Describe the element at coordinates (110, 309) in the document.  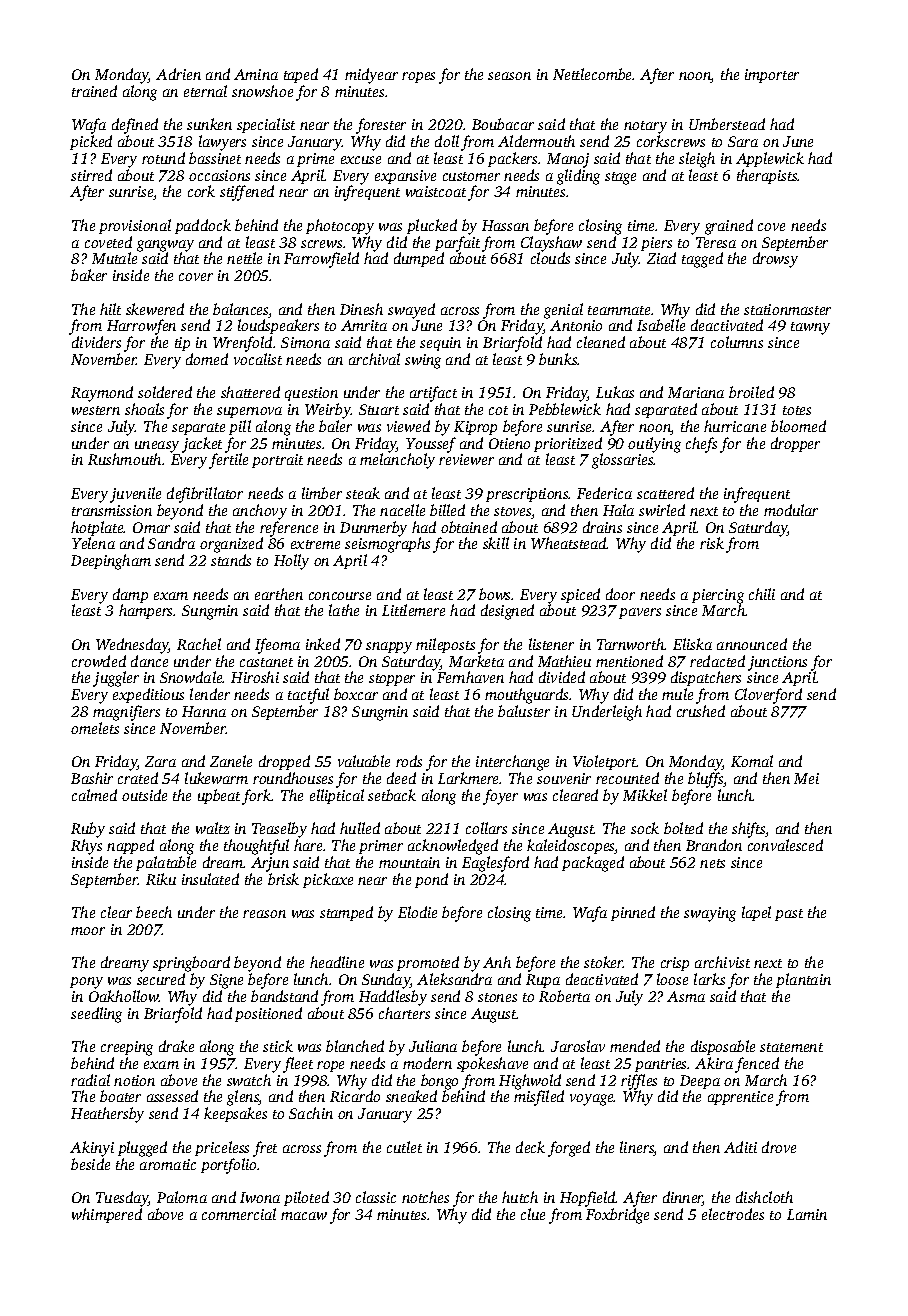
I see `hilt` at that location.
